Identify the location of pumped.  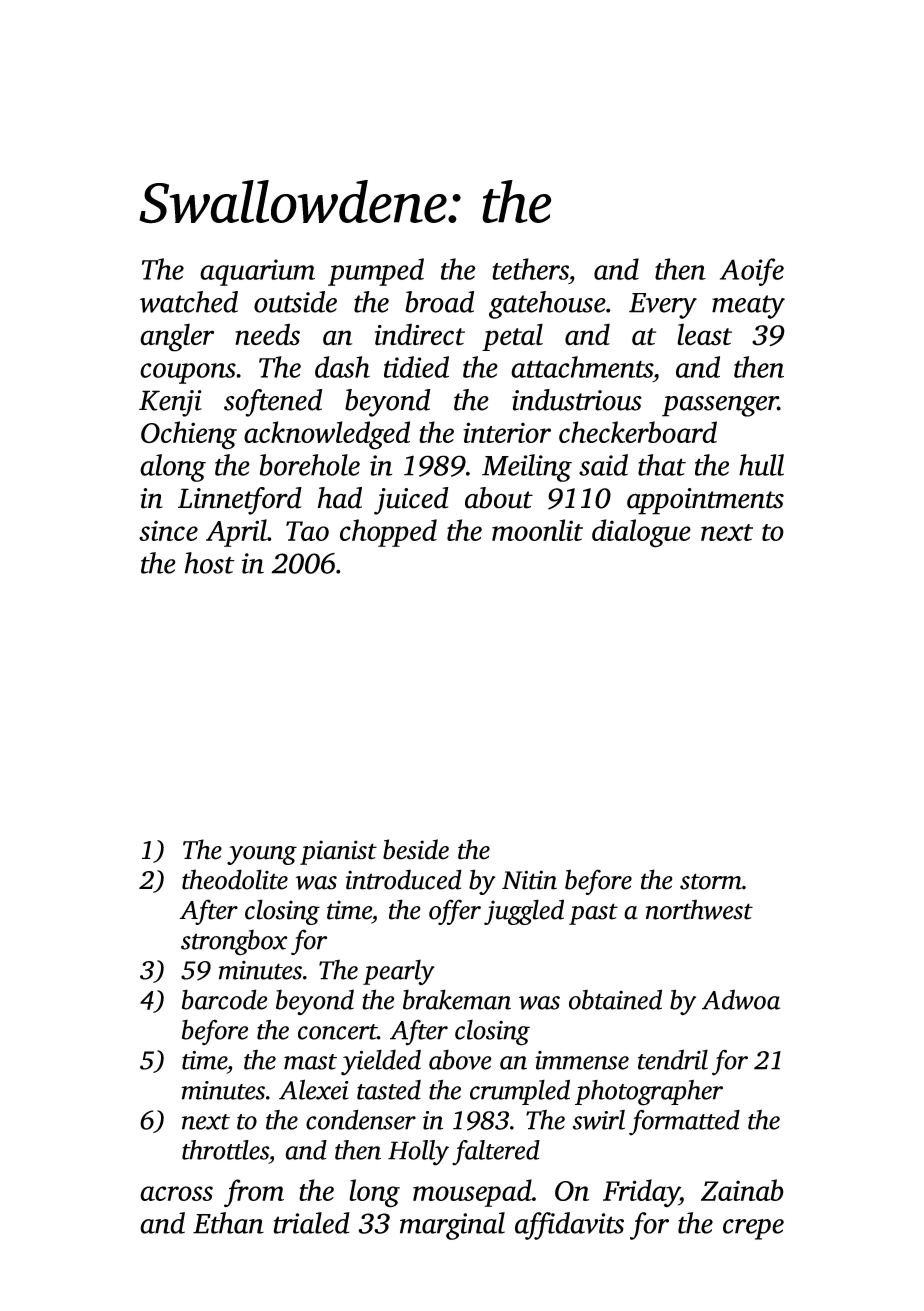
(376, 272).
